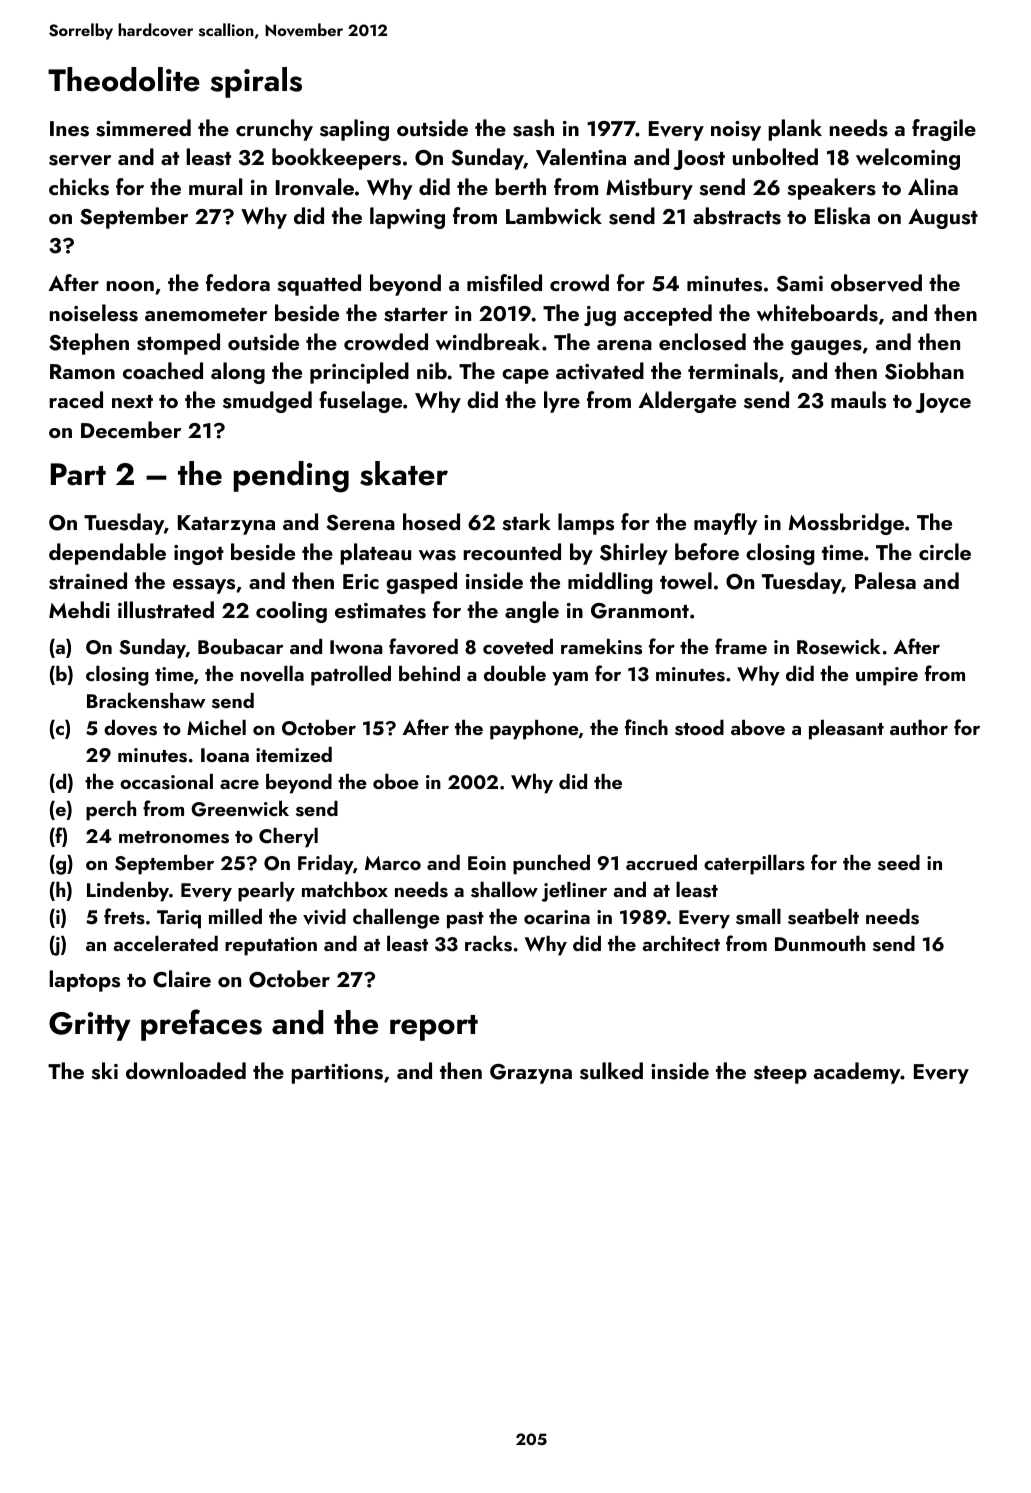 This page has width=1031, height=1493. Describe the element at coordinates (944, 130) in the page. I see `fragile` at that location.
